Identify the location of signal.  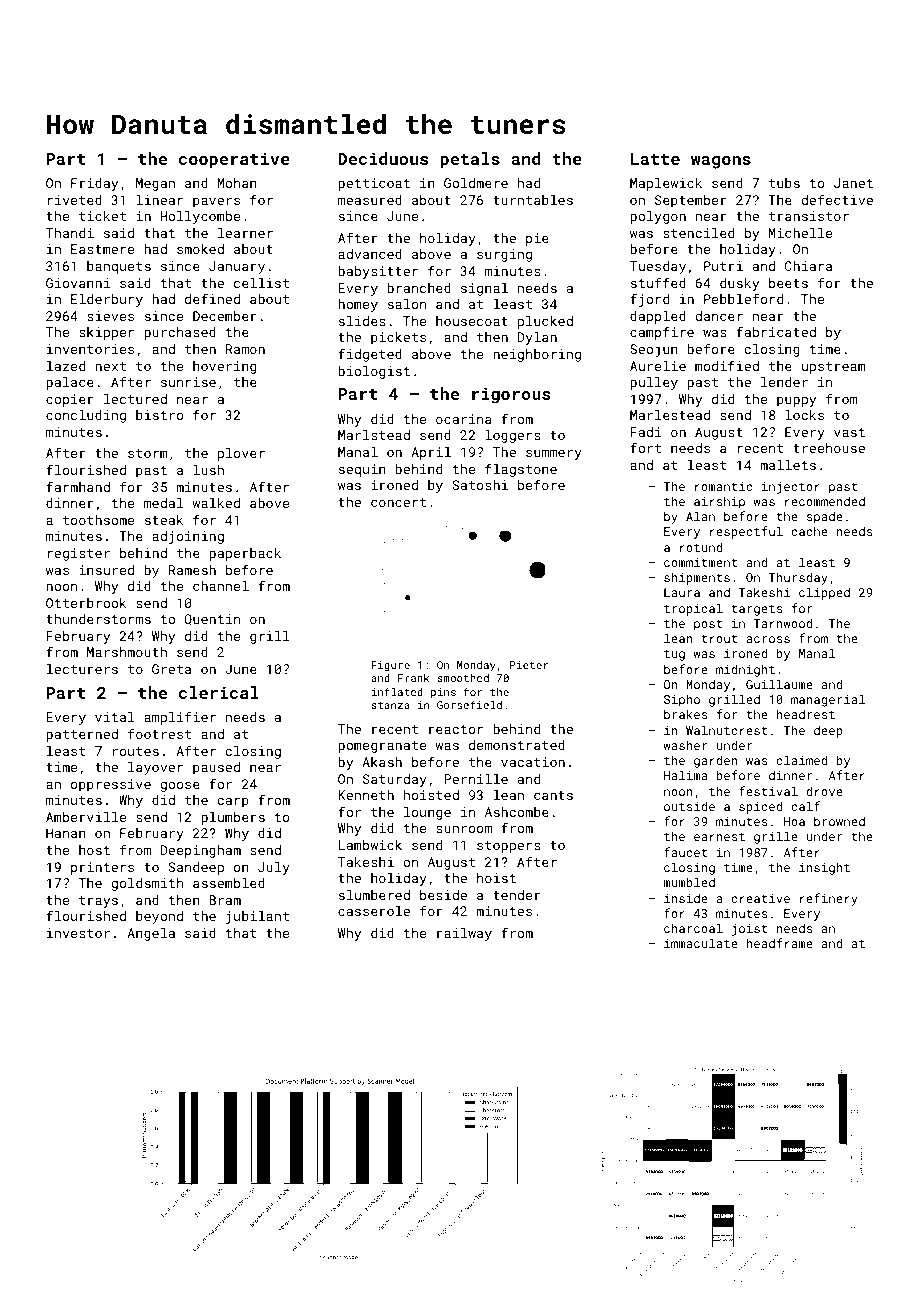
(484, 289).
